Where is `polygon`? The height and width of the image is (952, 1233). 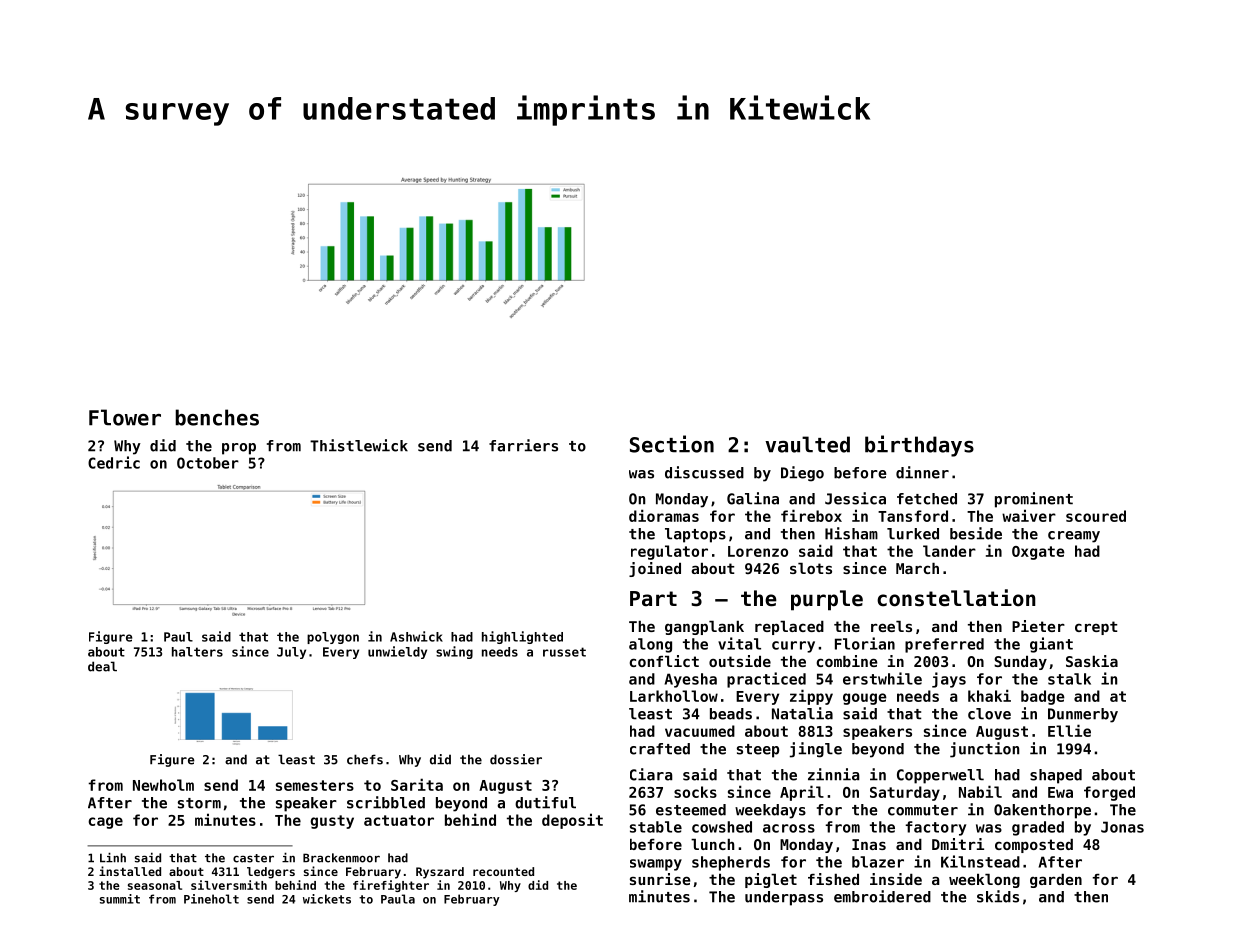 polygon is located at coordinates (333, 638).
